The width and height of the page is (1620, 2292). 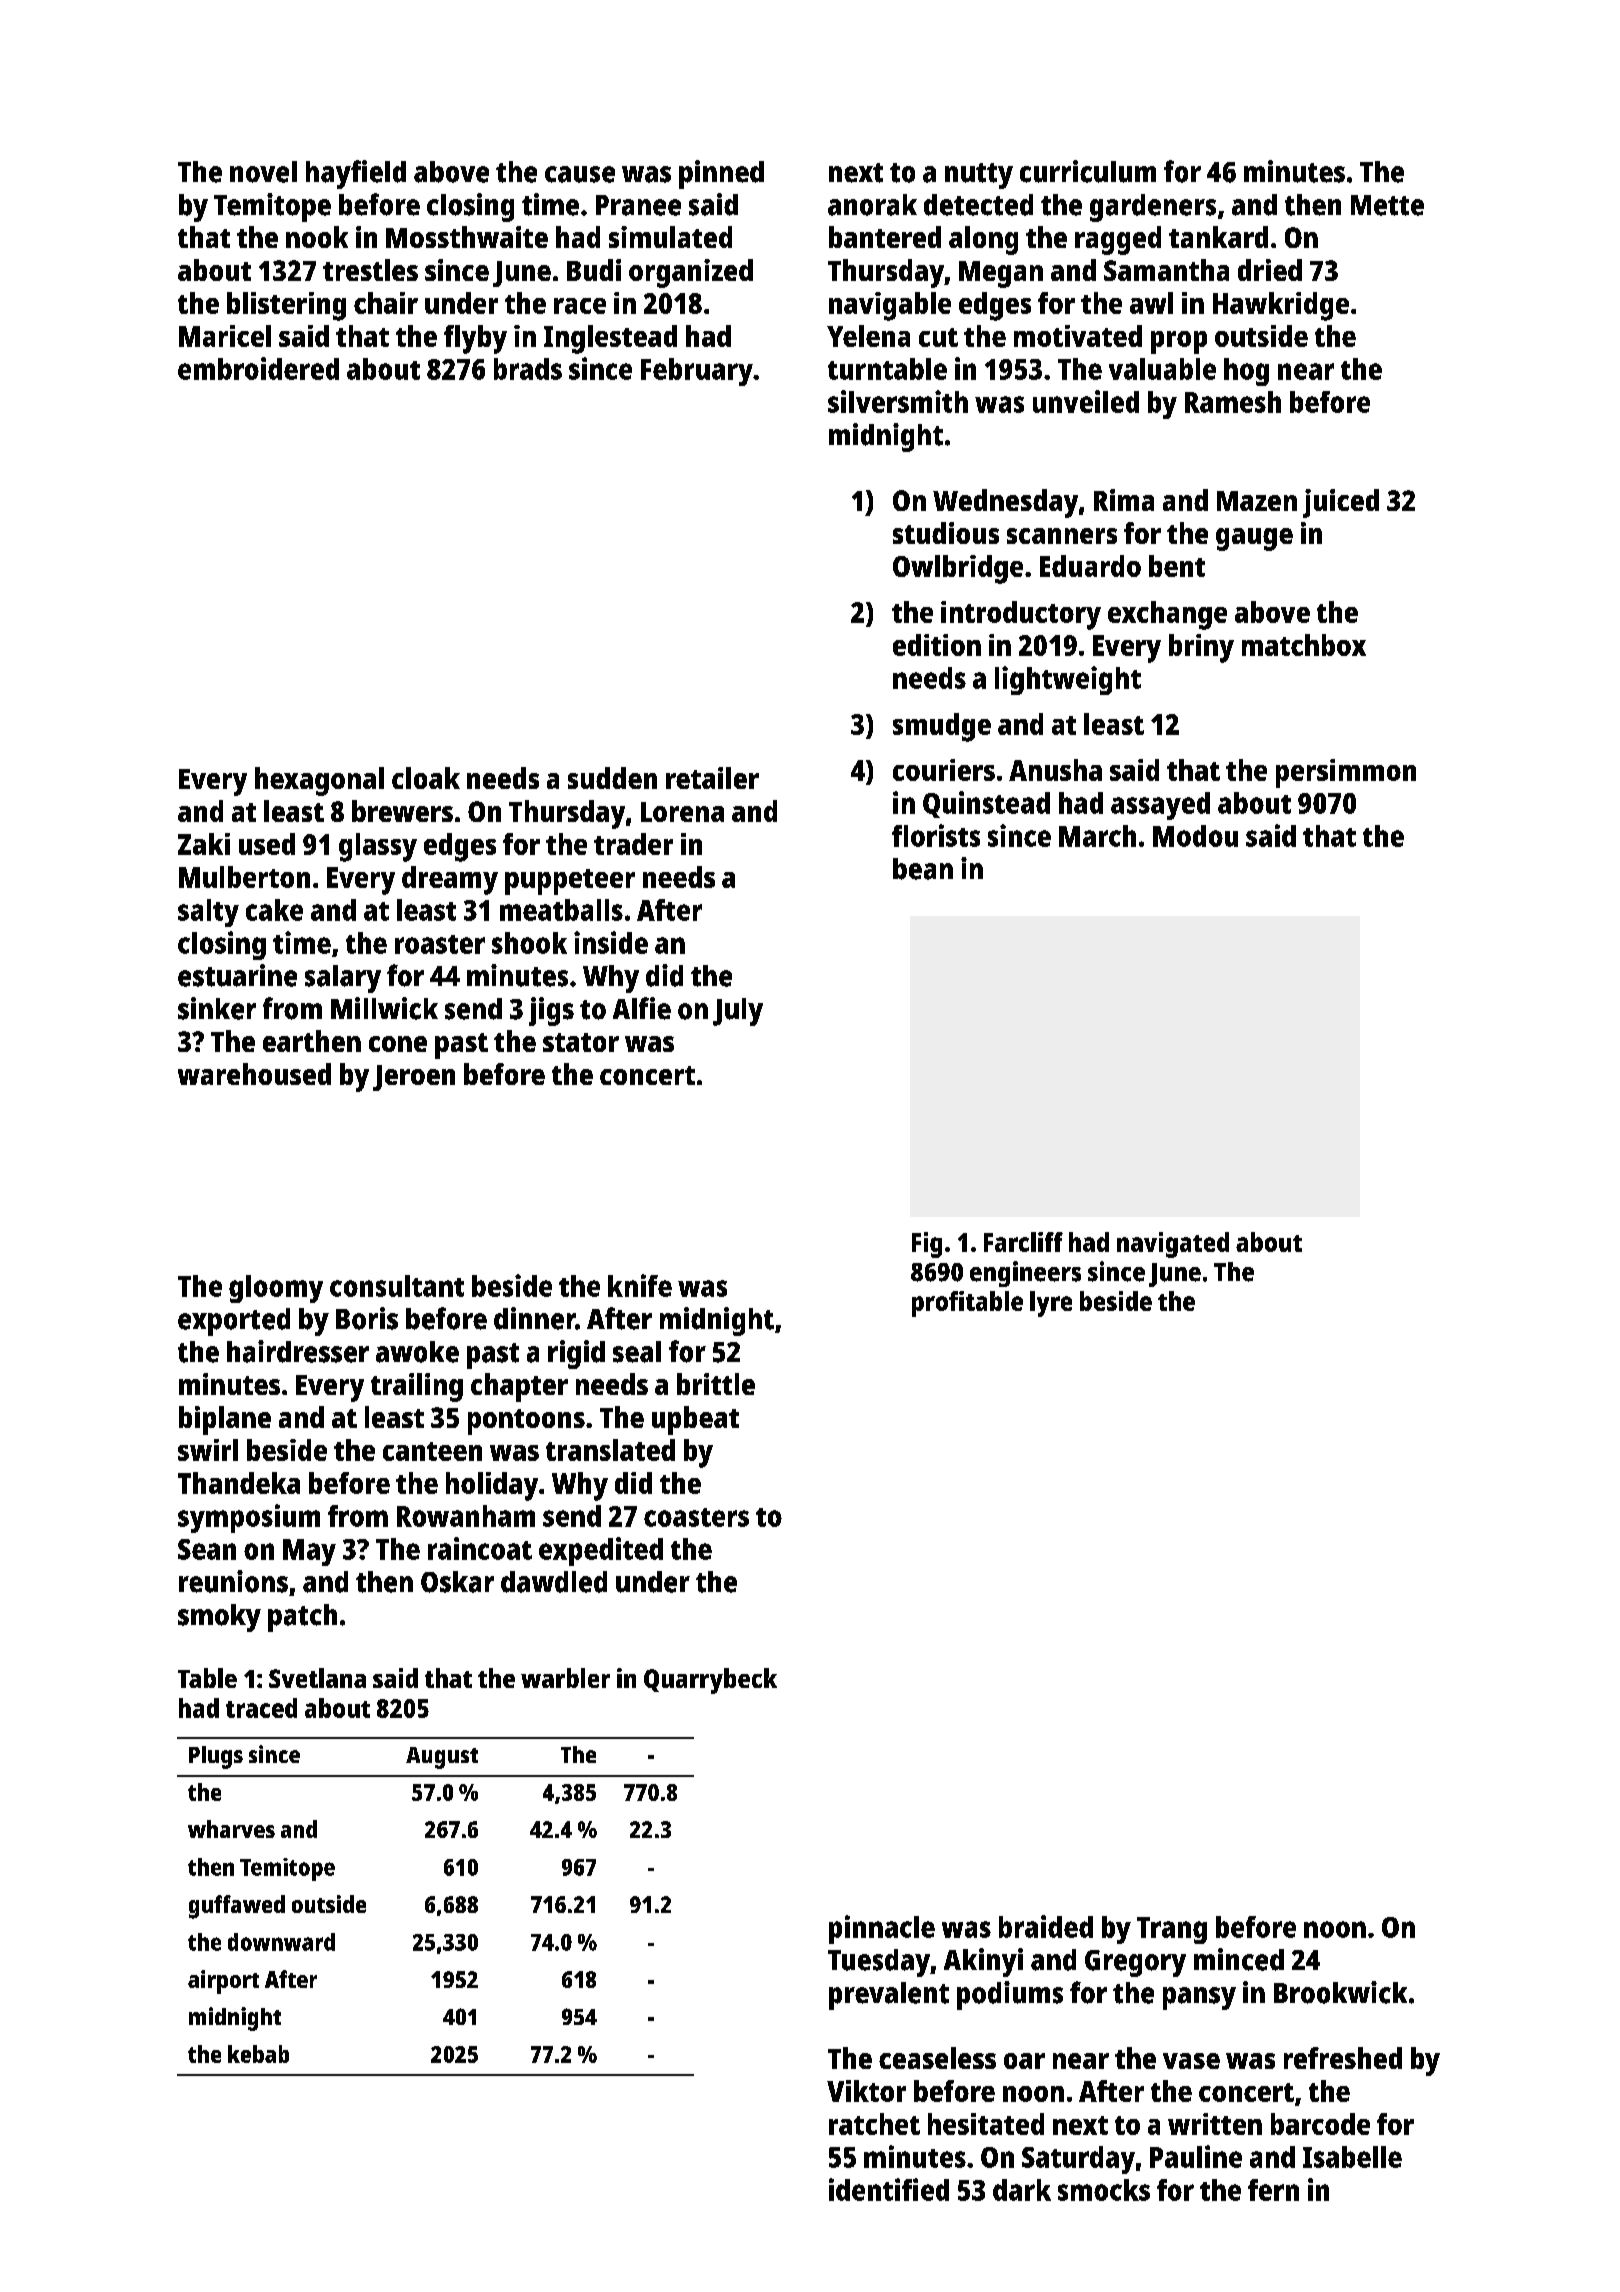 I want to click on identified, so click(x=889, y=2189).
